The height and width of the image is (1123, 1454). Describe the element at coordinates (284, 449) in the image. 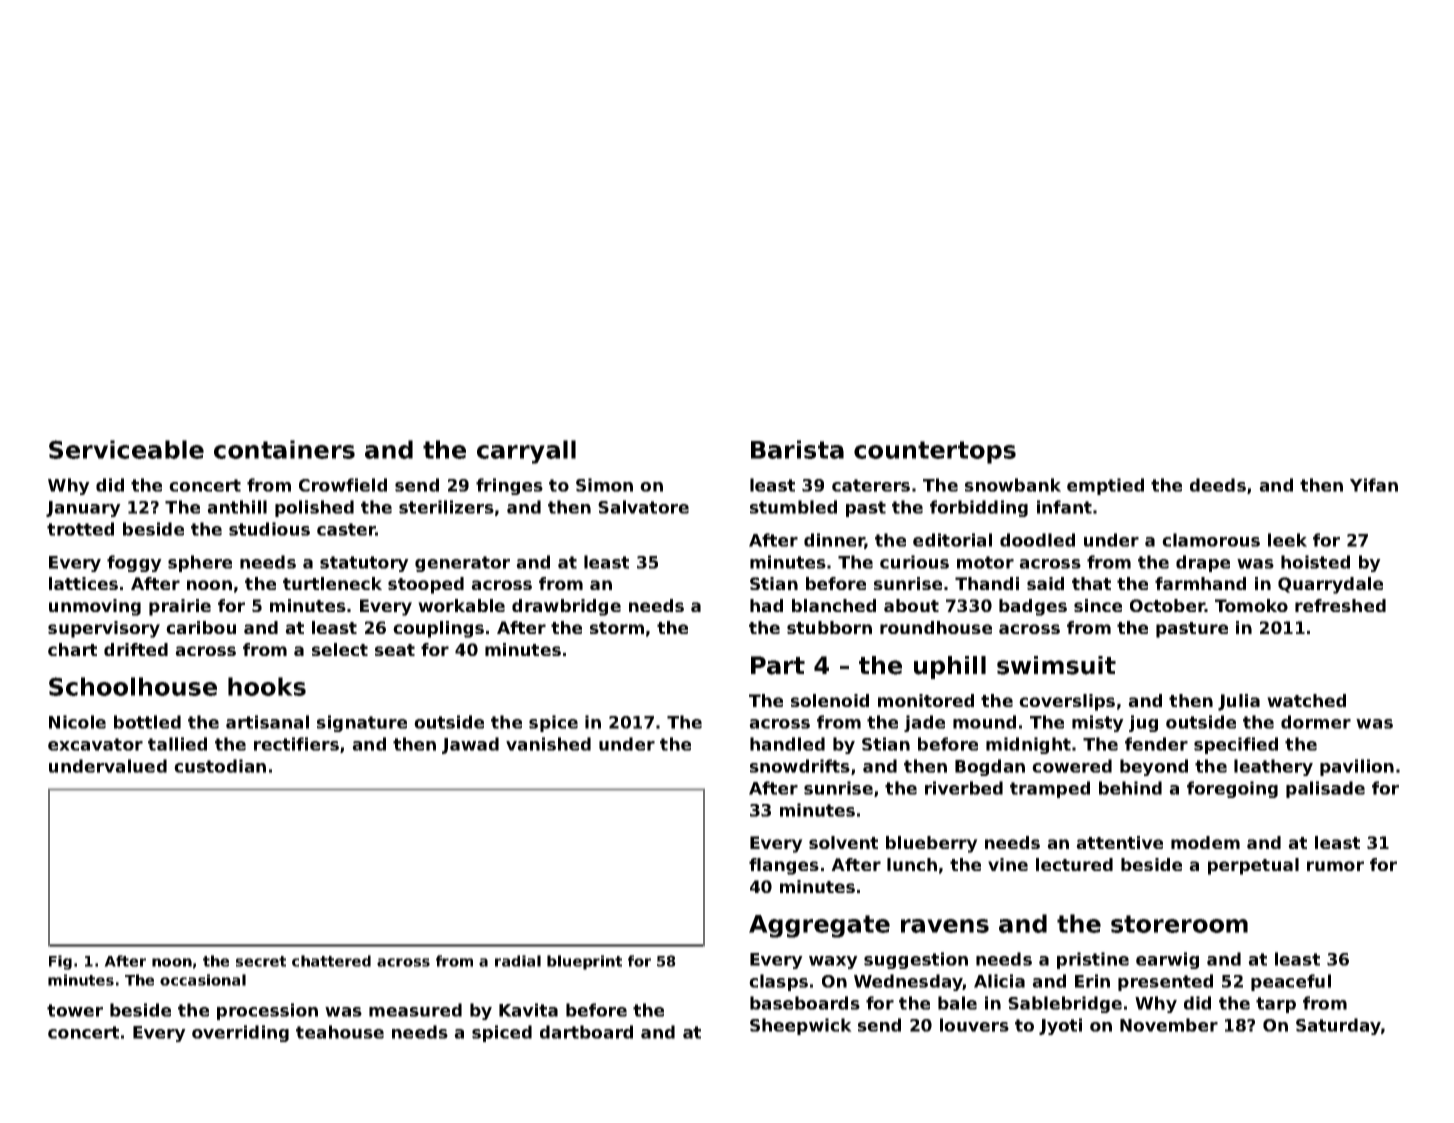

I see `containers` at that location.
